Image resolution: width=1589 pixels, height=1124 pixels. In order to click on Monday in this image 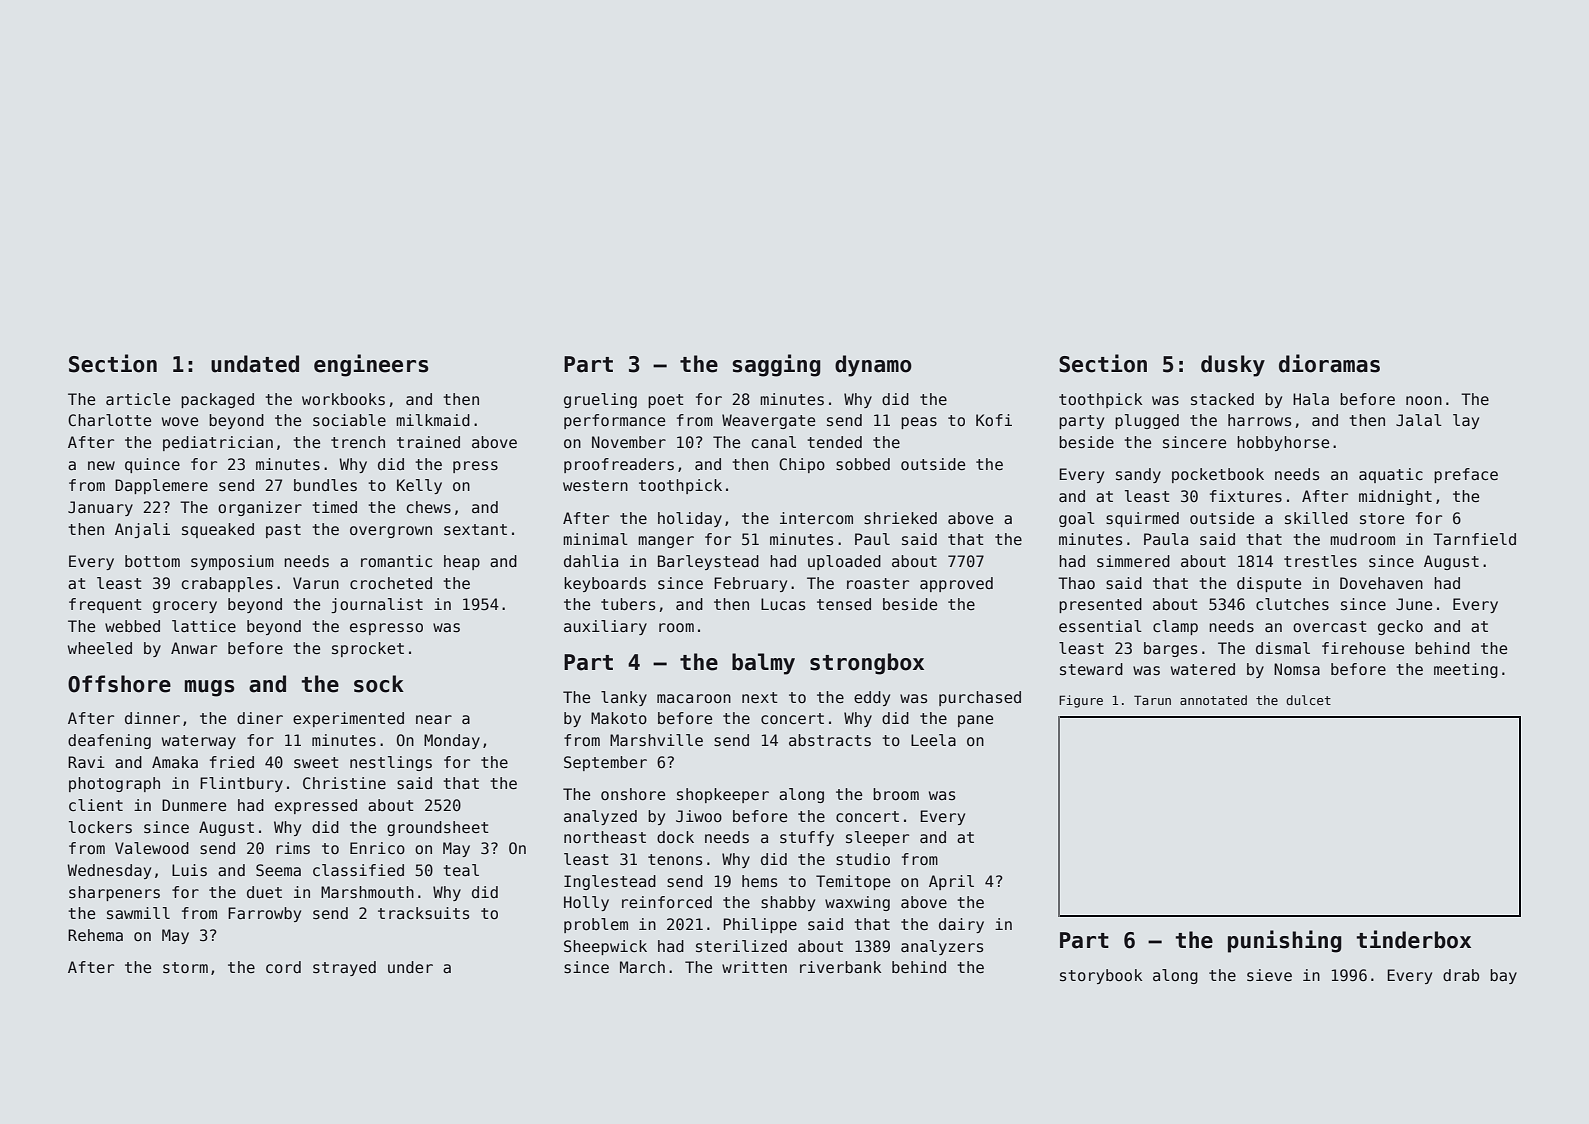, I will do `click(452, 741)`.
